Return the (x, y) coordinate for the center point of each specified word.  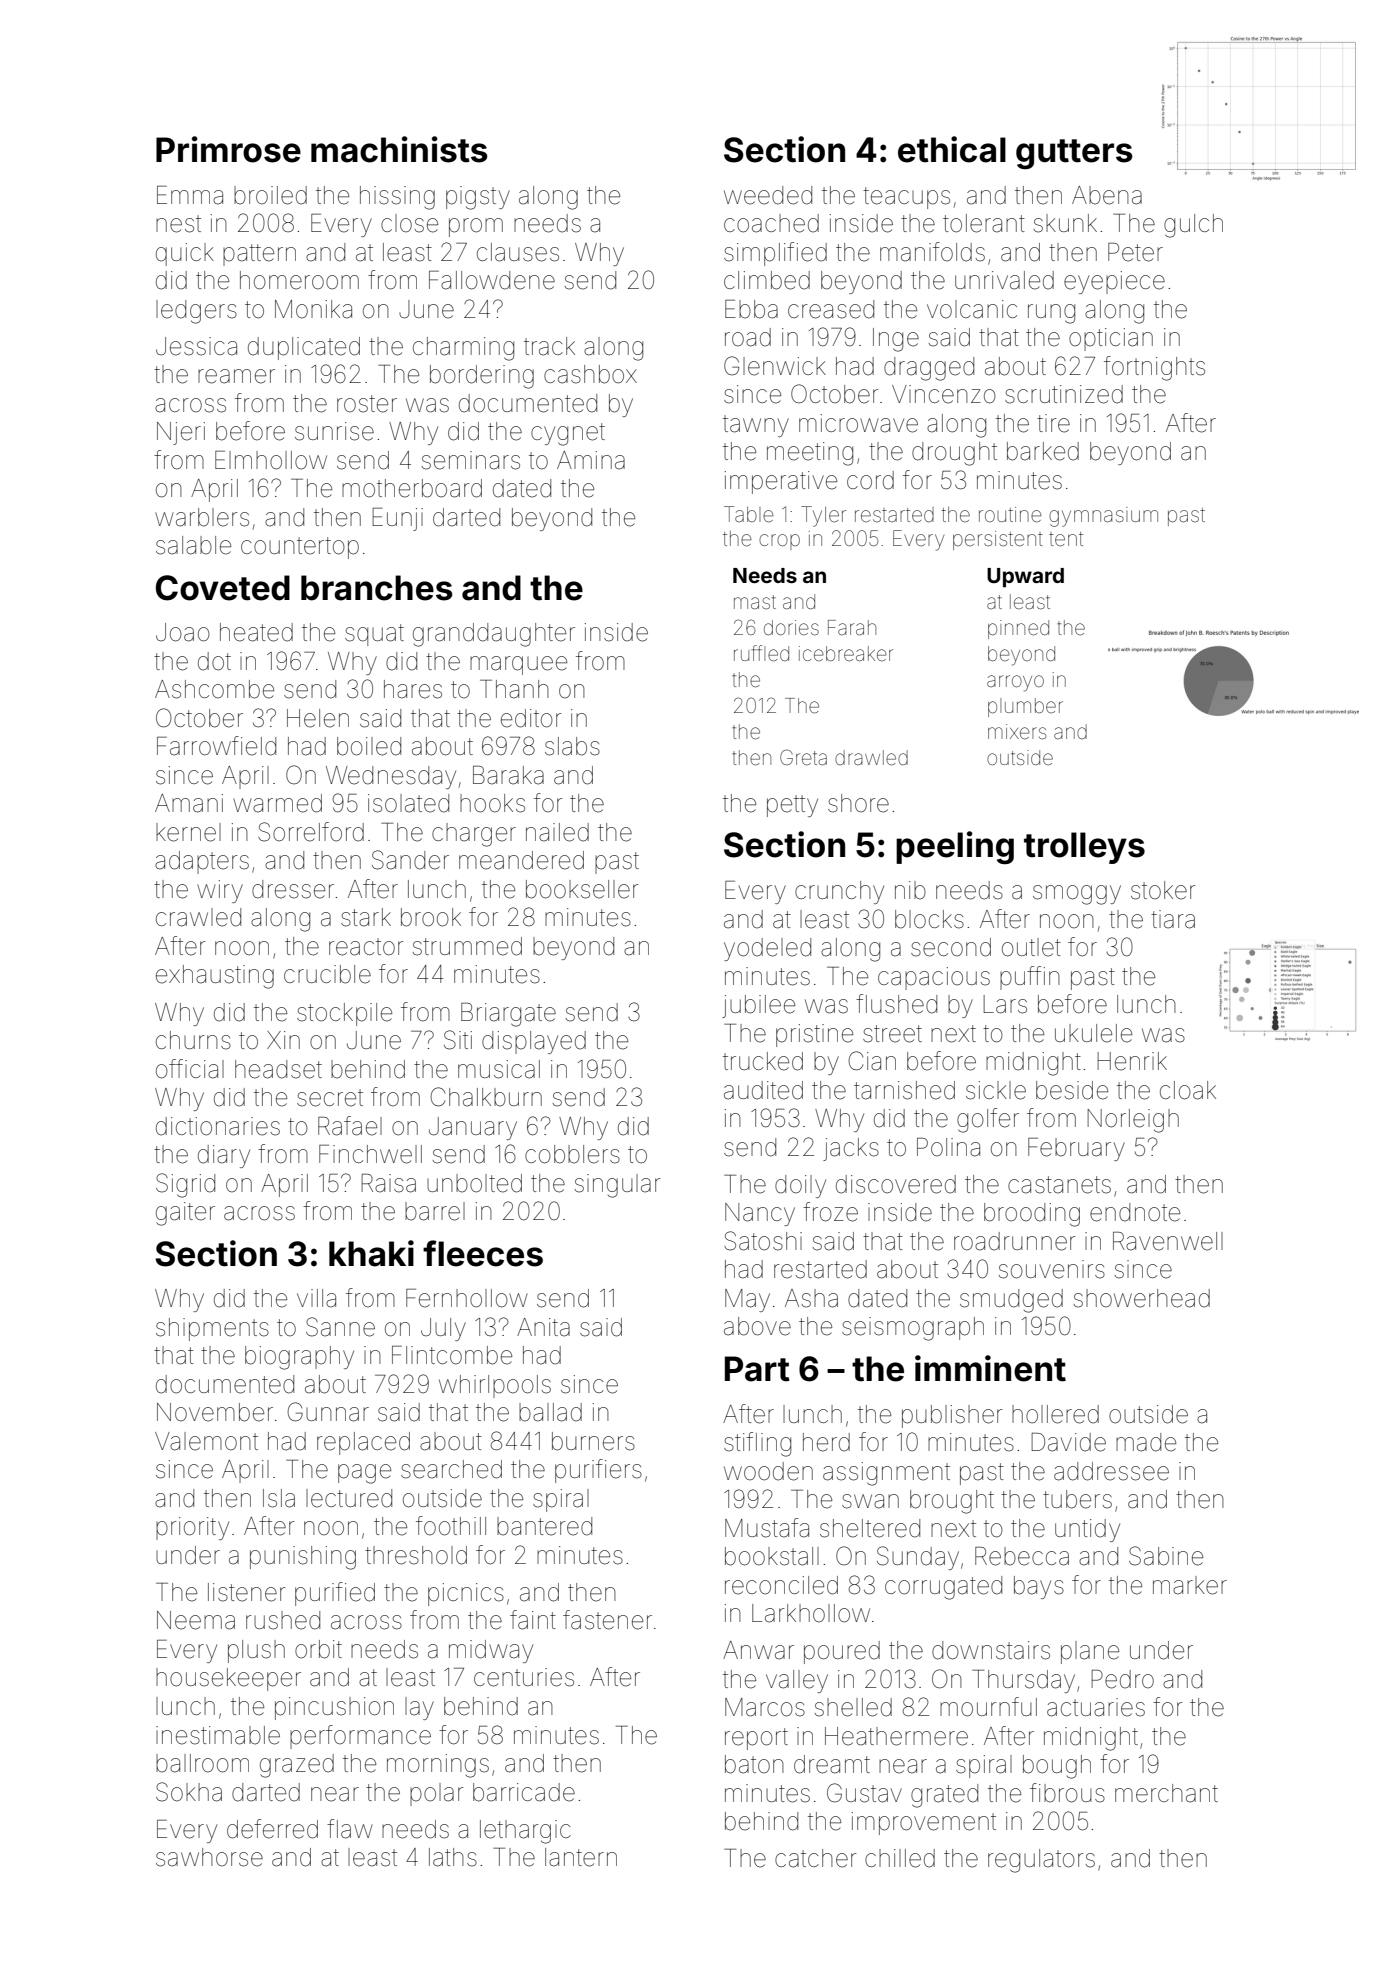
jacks (851, 1149)
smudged (1011, 1301)
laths (453, 1857)
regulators (1041, 1861)
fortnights (1154, 368)
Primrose (228, 149)
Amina (591, 460)
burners (593, 1441)
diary (224, 1156)
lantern (581, 1857)
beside (1072, 1090)
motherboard (412, 488)
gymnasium (1103, 517)
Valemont (206, 1441)
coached (771, 223)
